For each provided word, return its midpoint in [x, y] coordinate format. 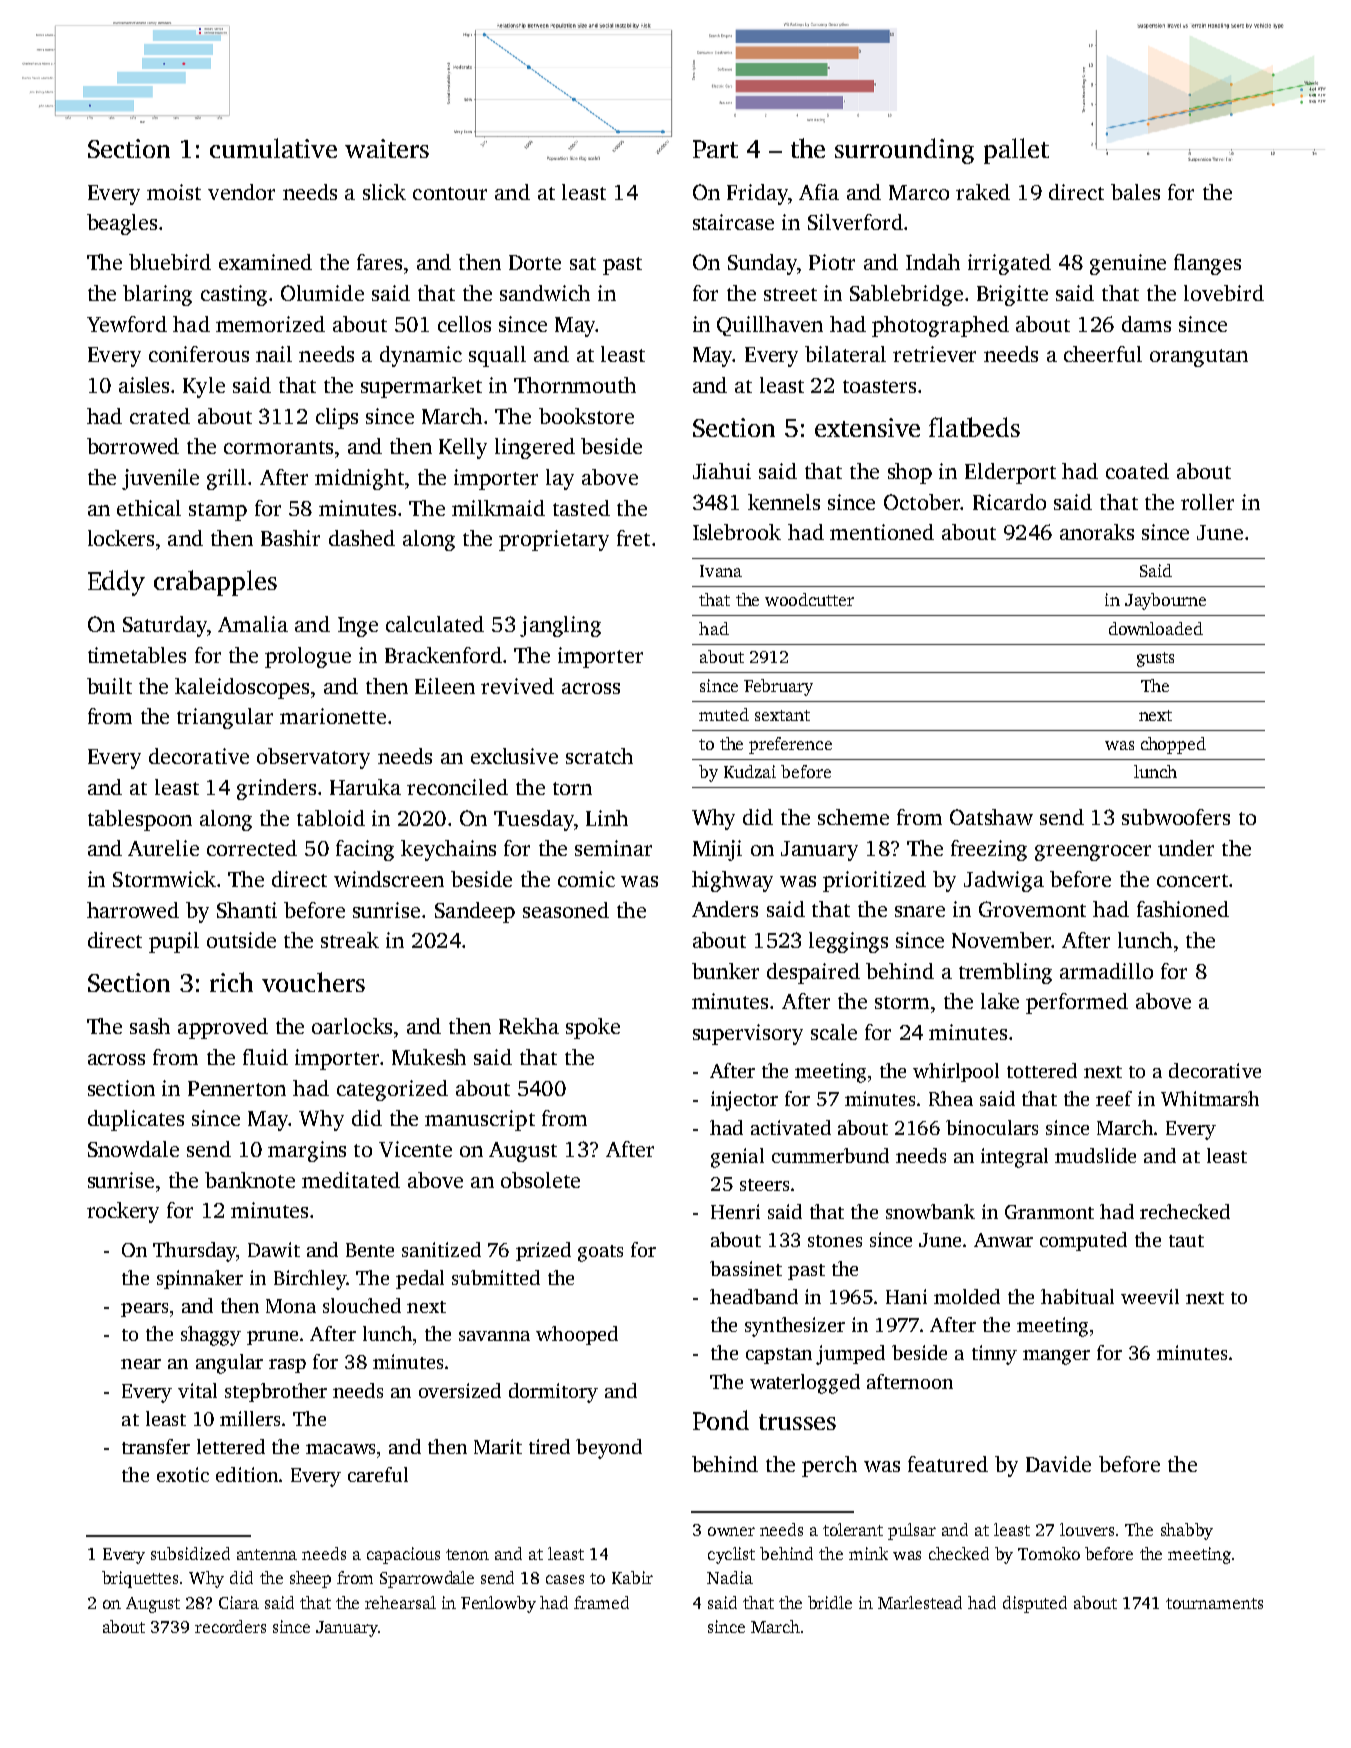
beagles [122, 224]
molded [967, 1296]
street [790, 294]
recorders [230, 1626]
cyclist [731, 1555]
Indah [933, 262]
